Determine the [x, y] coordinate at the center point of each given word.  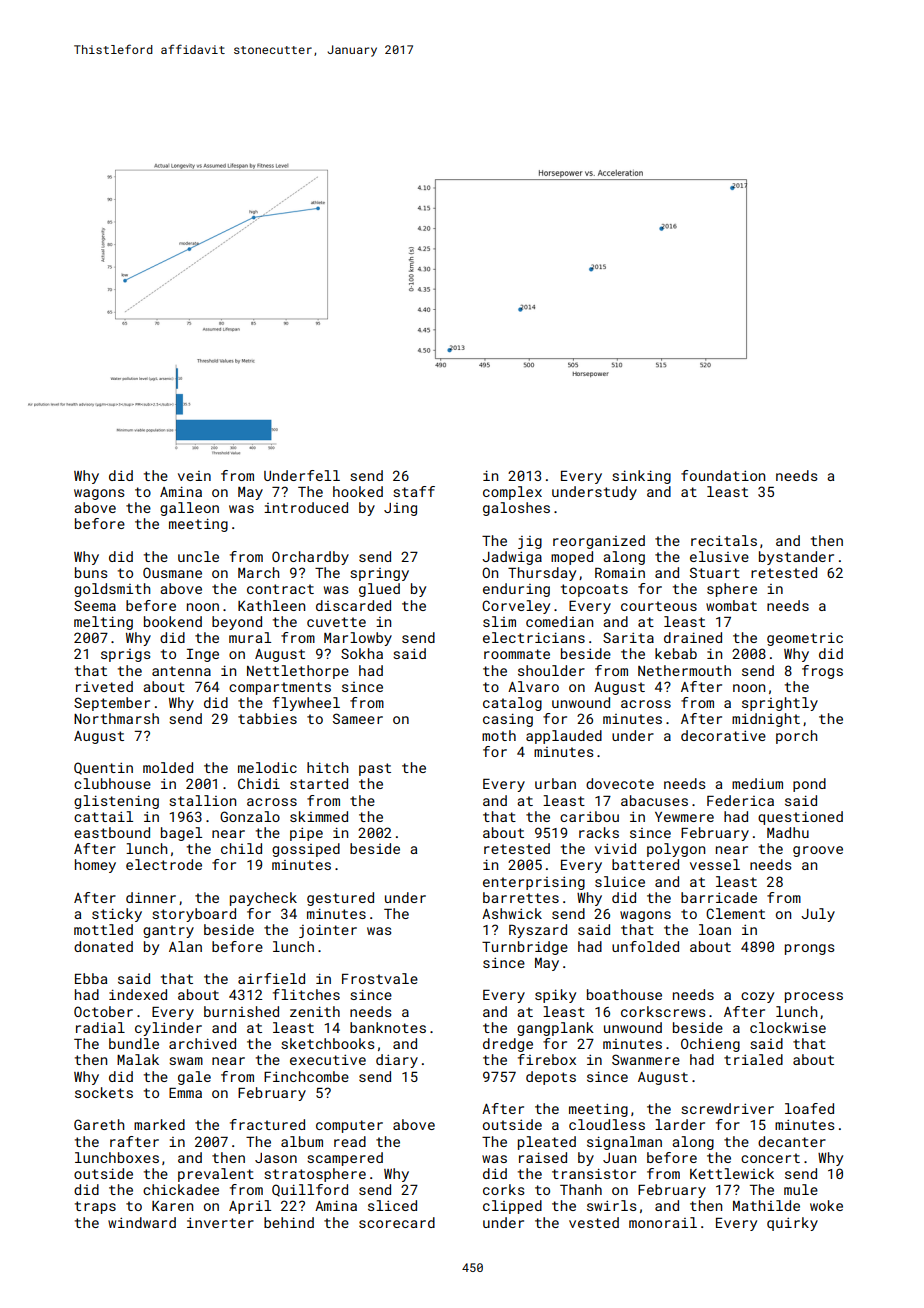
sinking [641, 477]
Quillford [310, 1190]
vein [194, 476]
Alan [185, 946]
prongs [809, 949]
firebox [547, 1059]
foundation [723, 475]
